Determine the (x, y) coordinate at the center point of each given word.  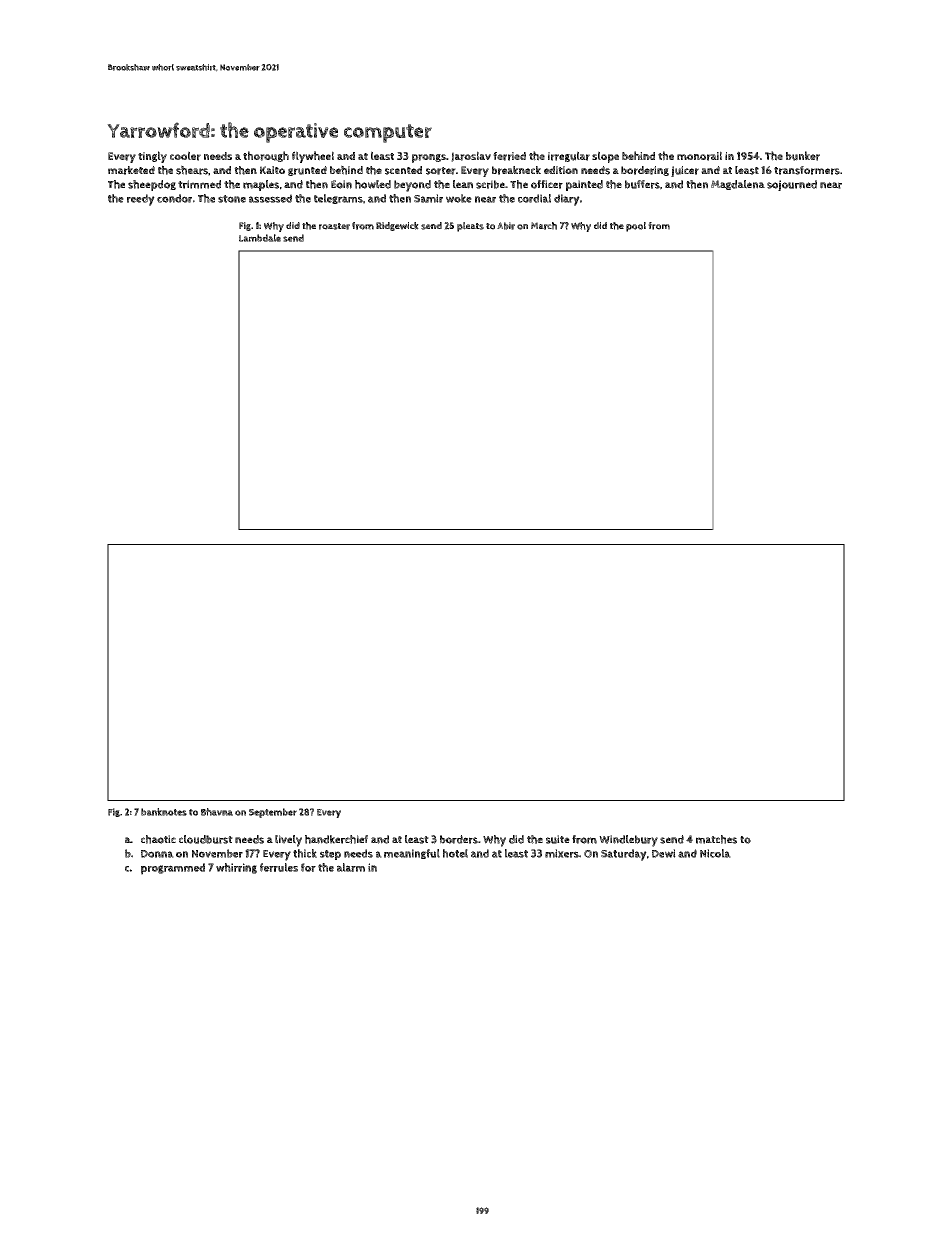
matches (716, 839)
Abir (506, 226)
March (544, 226)
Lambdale (260, 238)
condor (174, 198)
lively (288, 841)
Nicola (715, 853)
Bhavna (217, 812)
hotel (455, 853)
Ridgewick (397, 226)
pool (636, 227)
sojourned (792, 185)
